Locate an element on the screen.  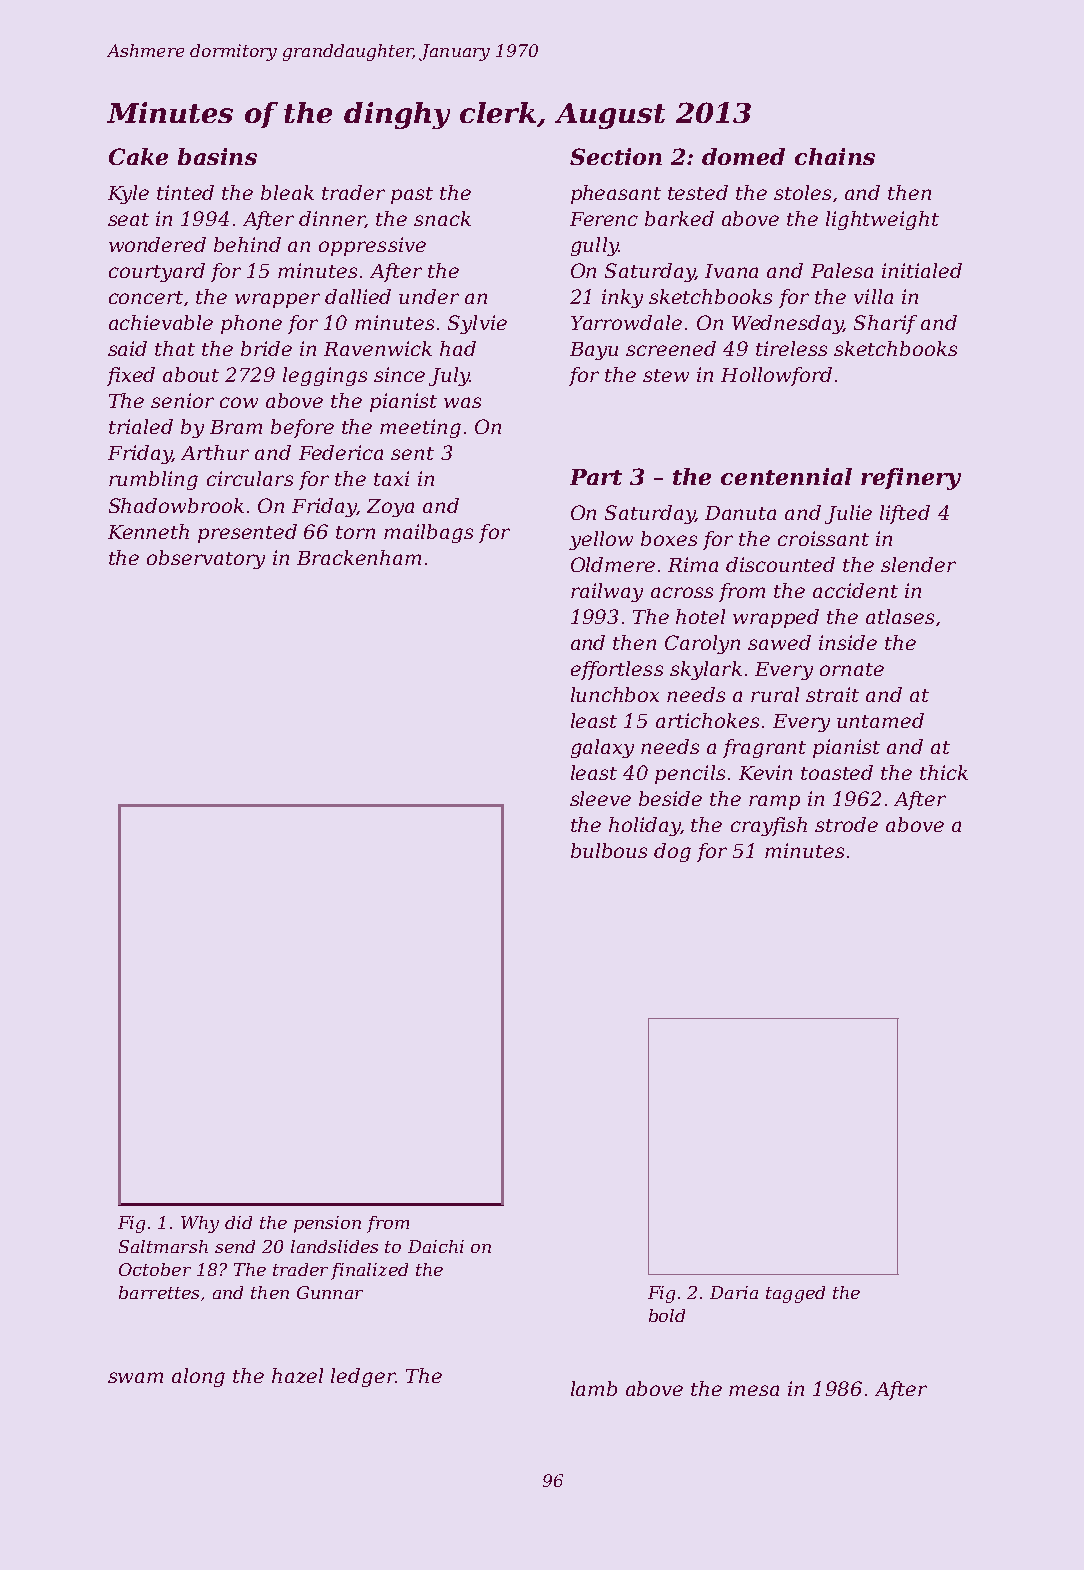
inky is located at coordinates (622, 298).
